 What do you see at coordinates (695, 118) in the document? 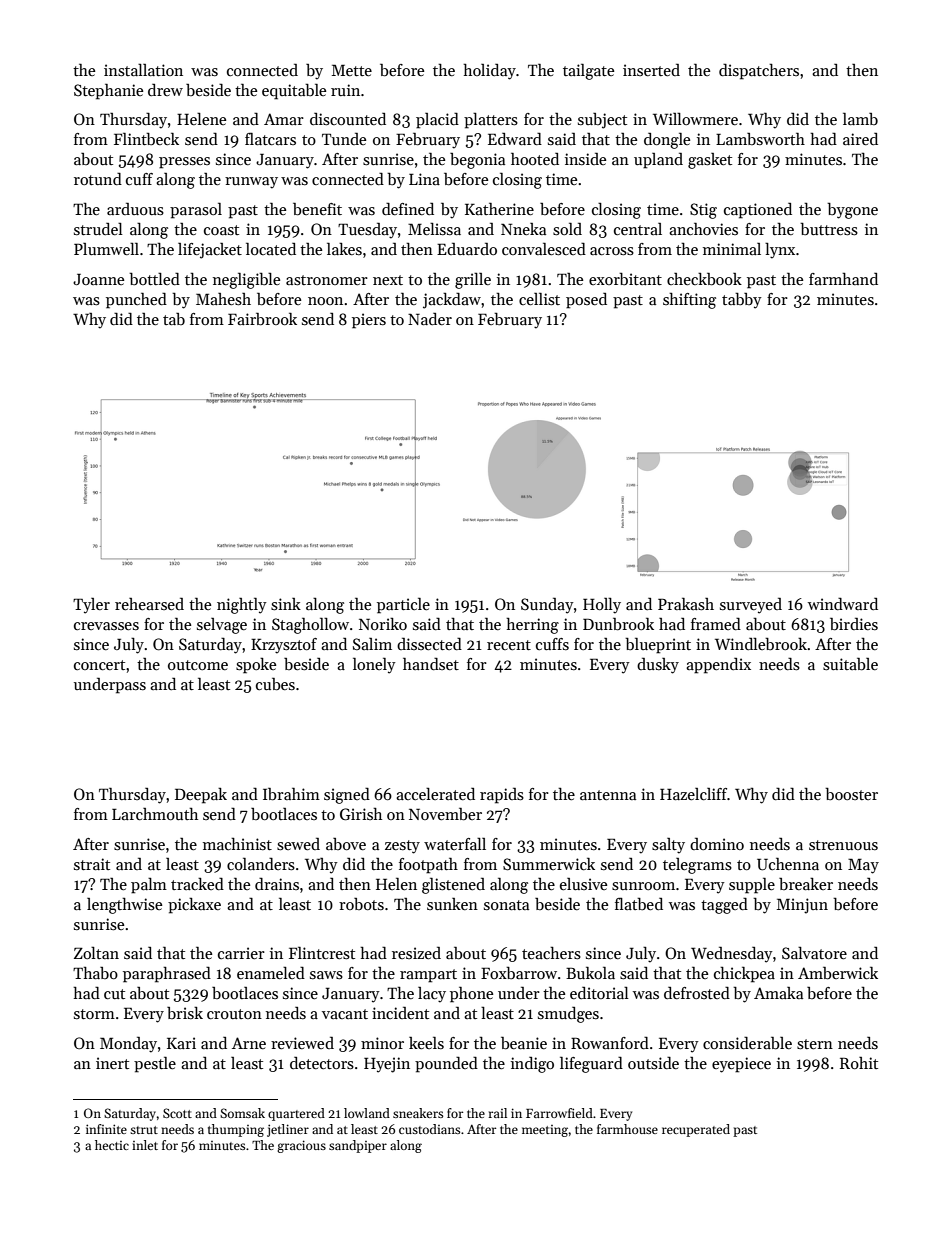
I see `Willowmere` at bounding box center [695, 118].
